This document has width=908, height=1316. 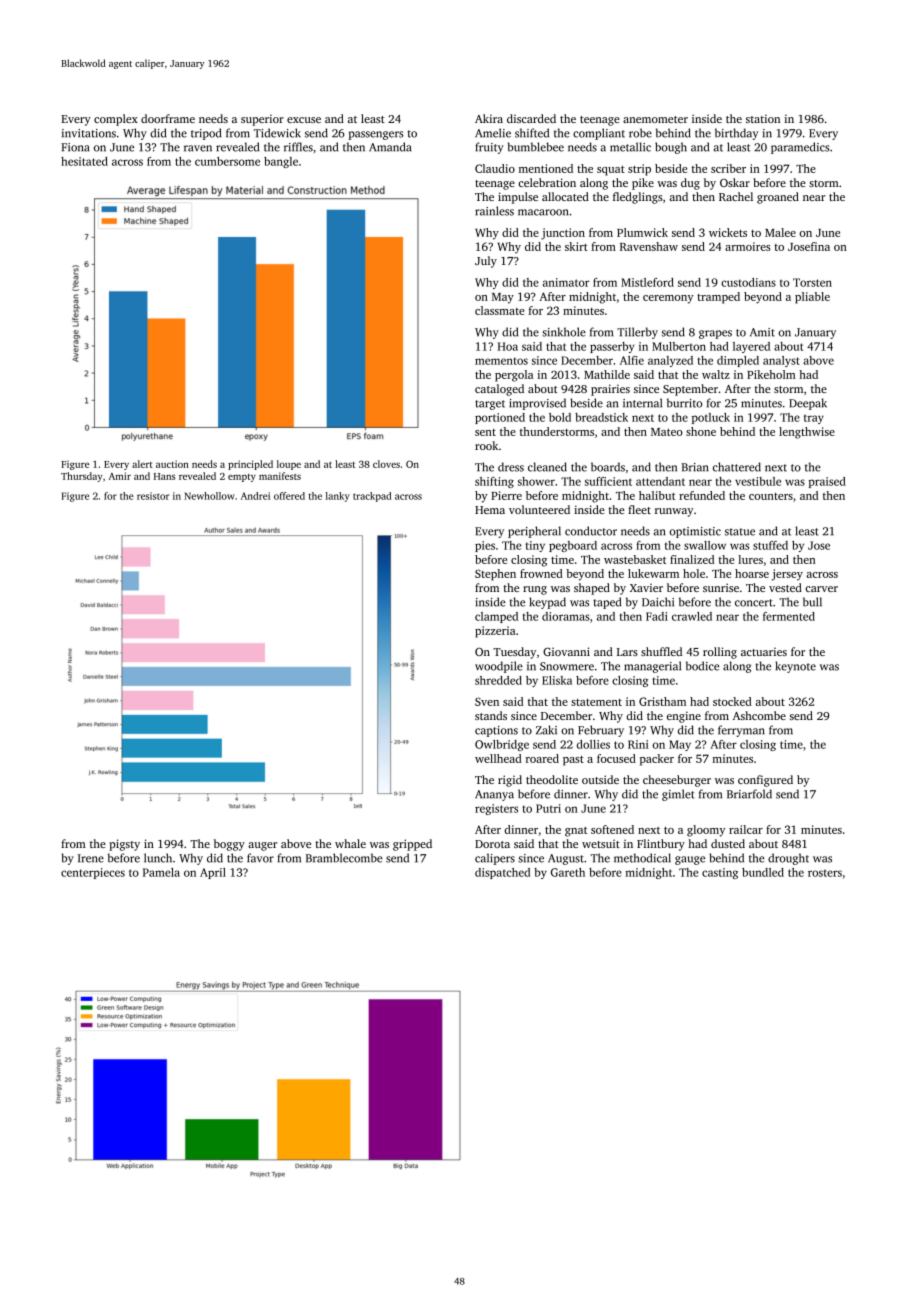 I want to click on casting, so click(x=720, y=873).
